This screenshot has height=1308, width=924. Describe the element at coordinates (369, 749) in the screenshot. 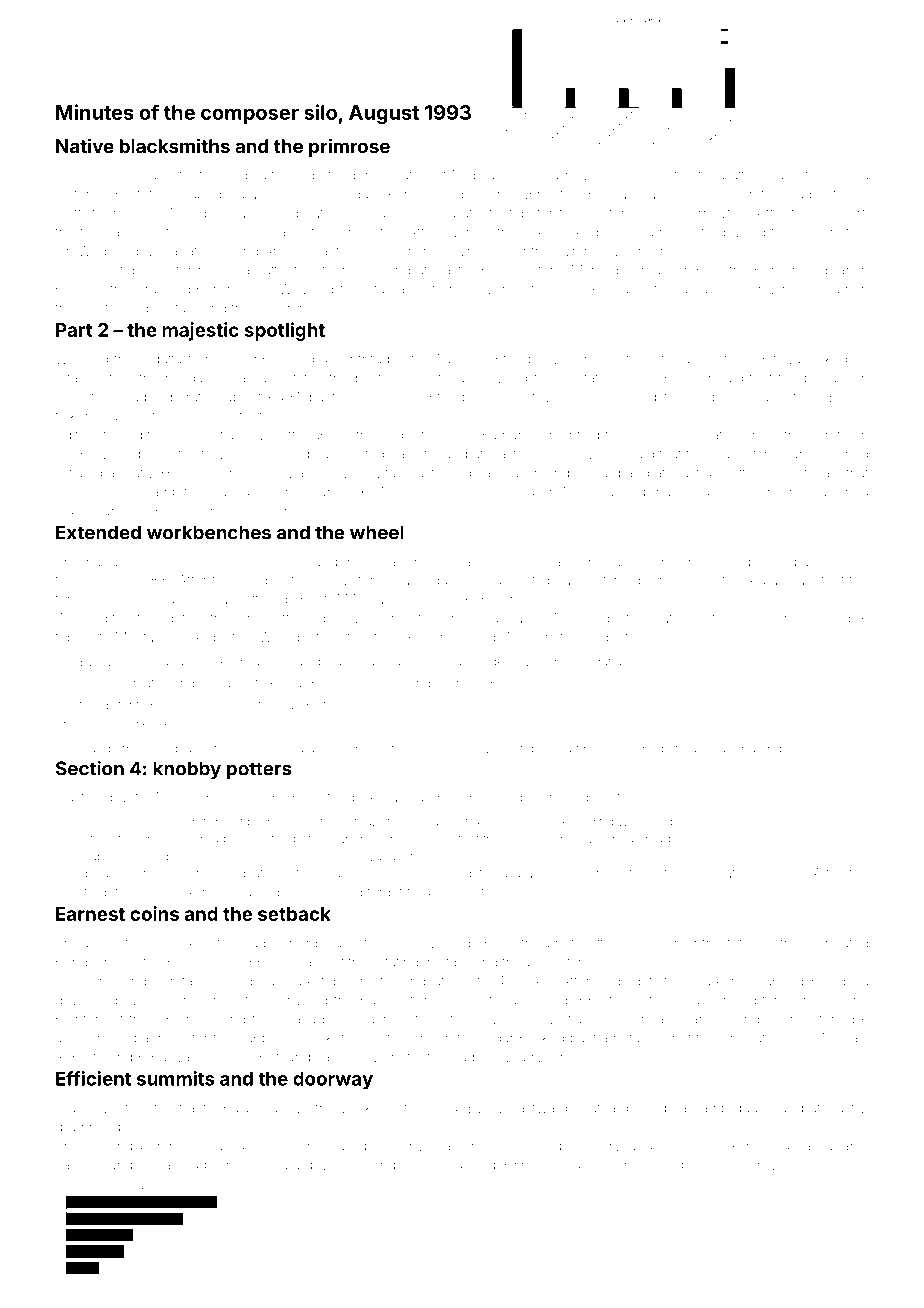

I see `medal` at that location.
